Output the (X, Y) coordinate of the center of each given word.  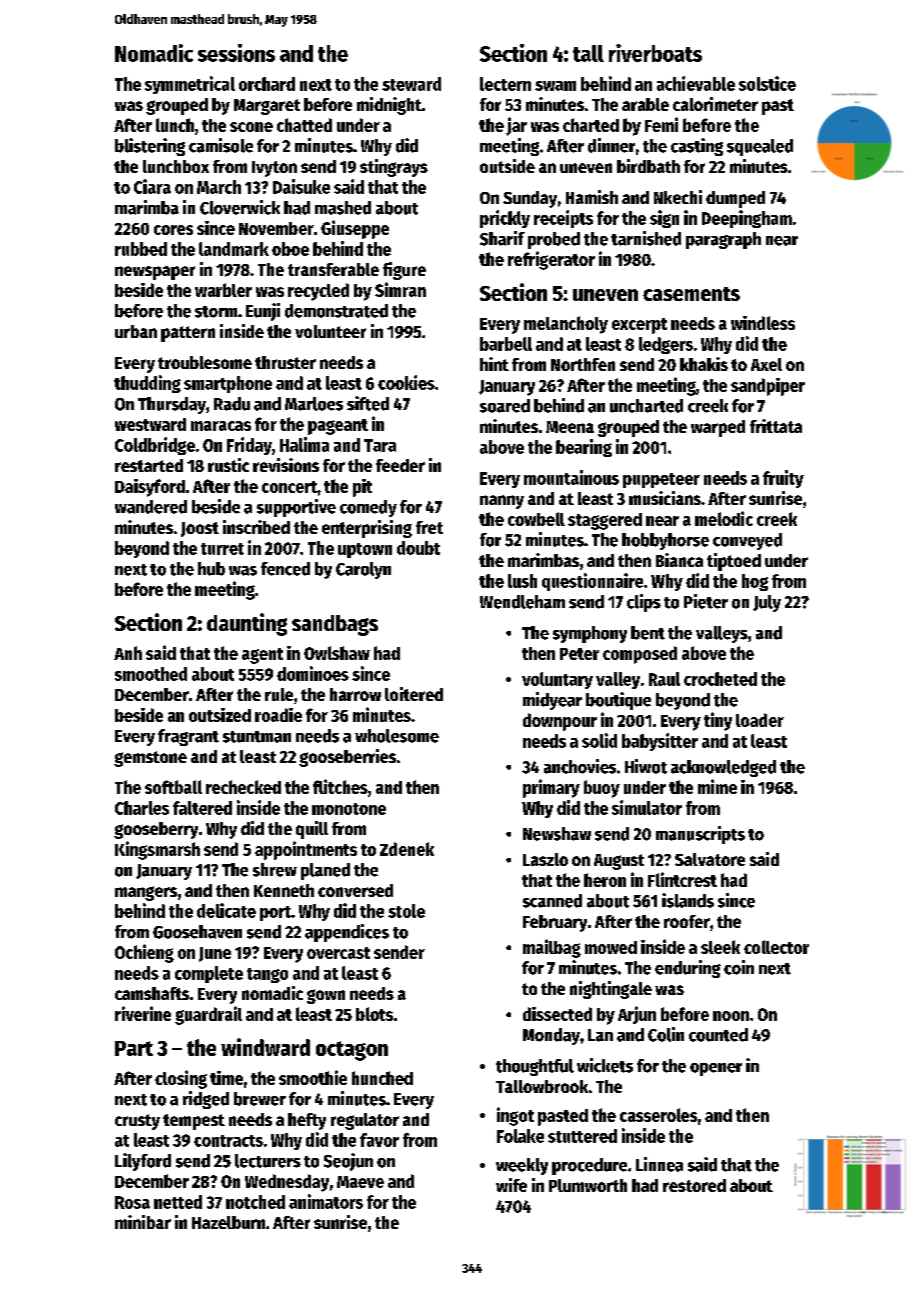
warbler (223, 290)
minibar (143, 1222)
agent (262, 656)
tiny (718, 721)
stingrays (394, 168)
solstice (767, 83)
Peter (579, 654)
